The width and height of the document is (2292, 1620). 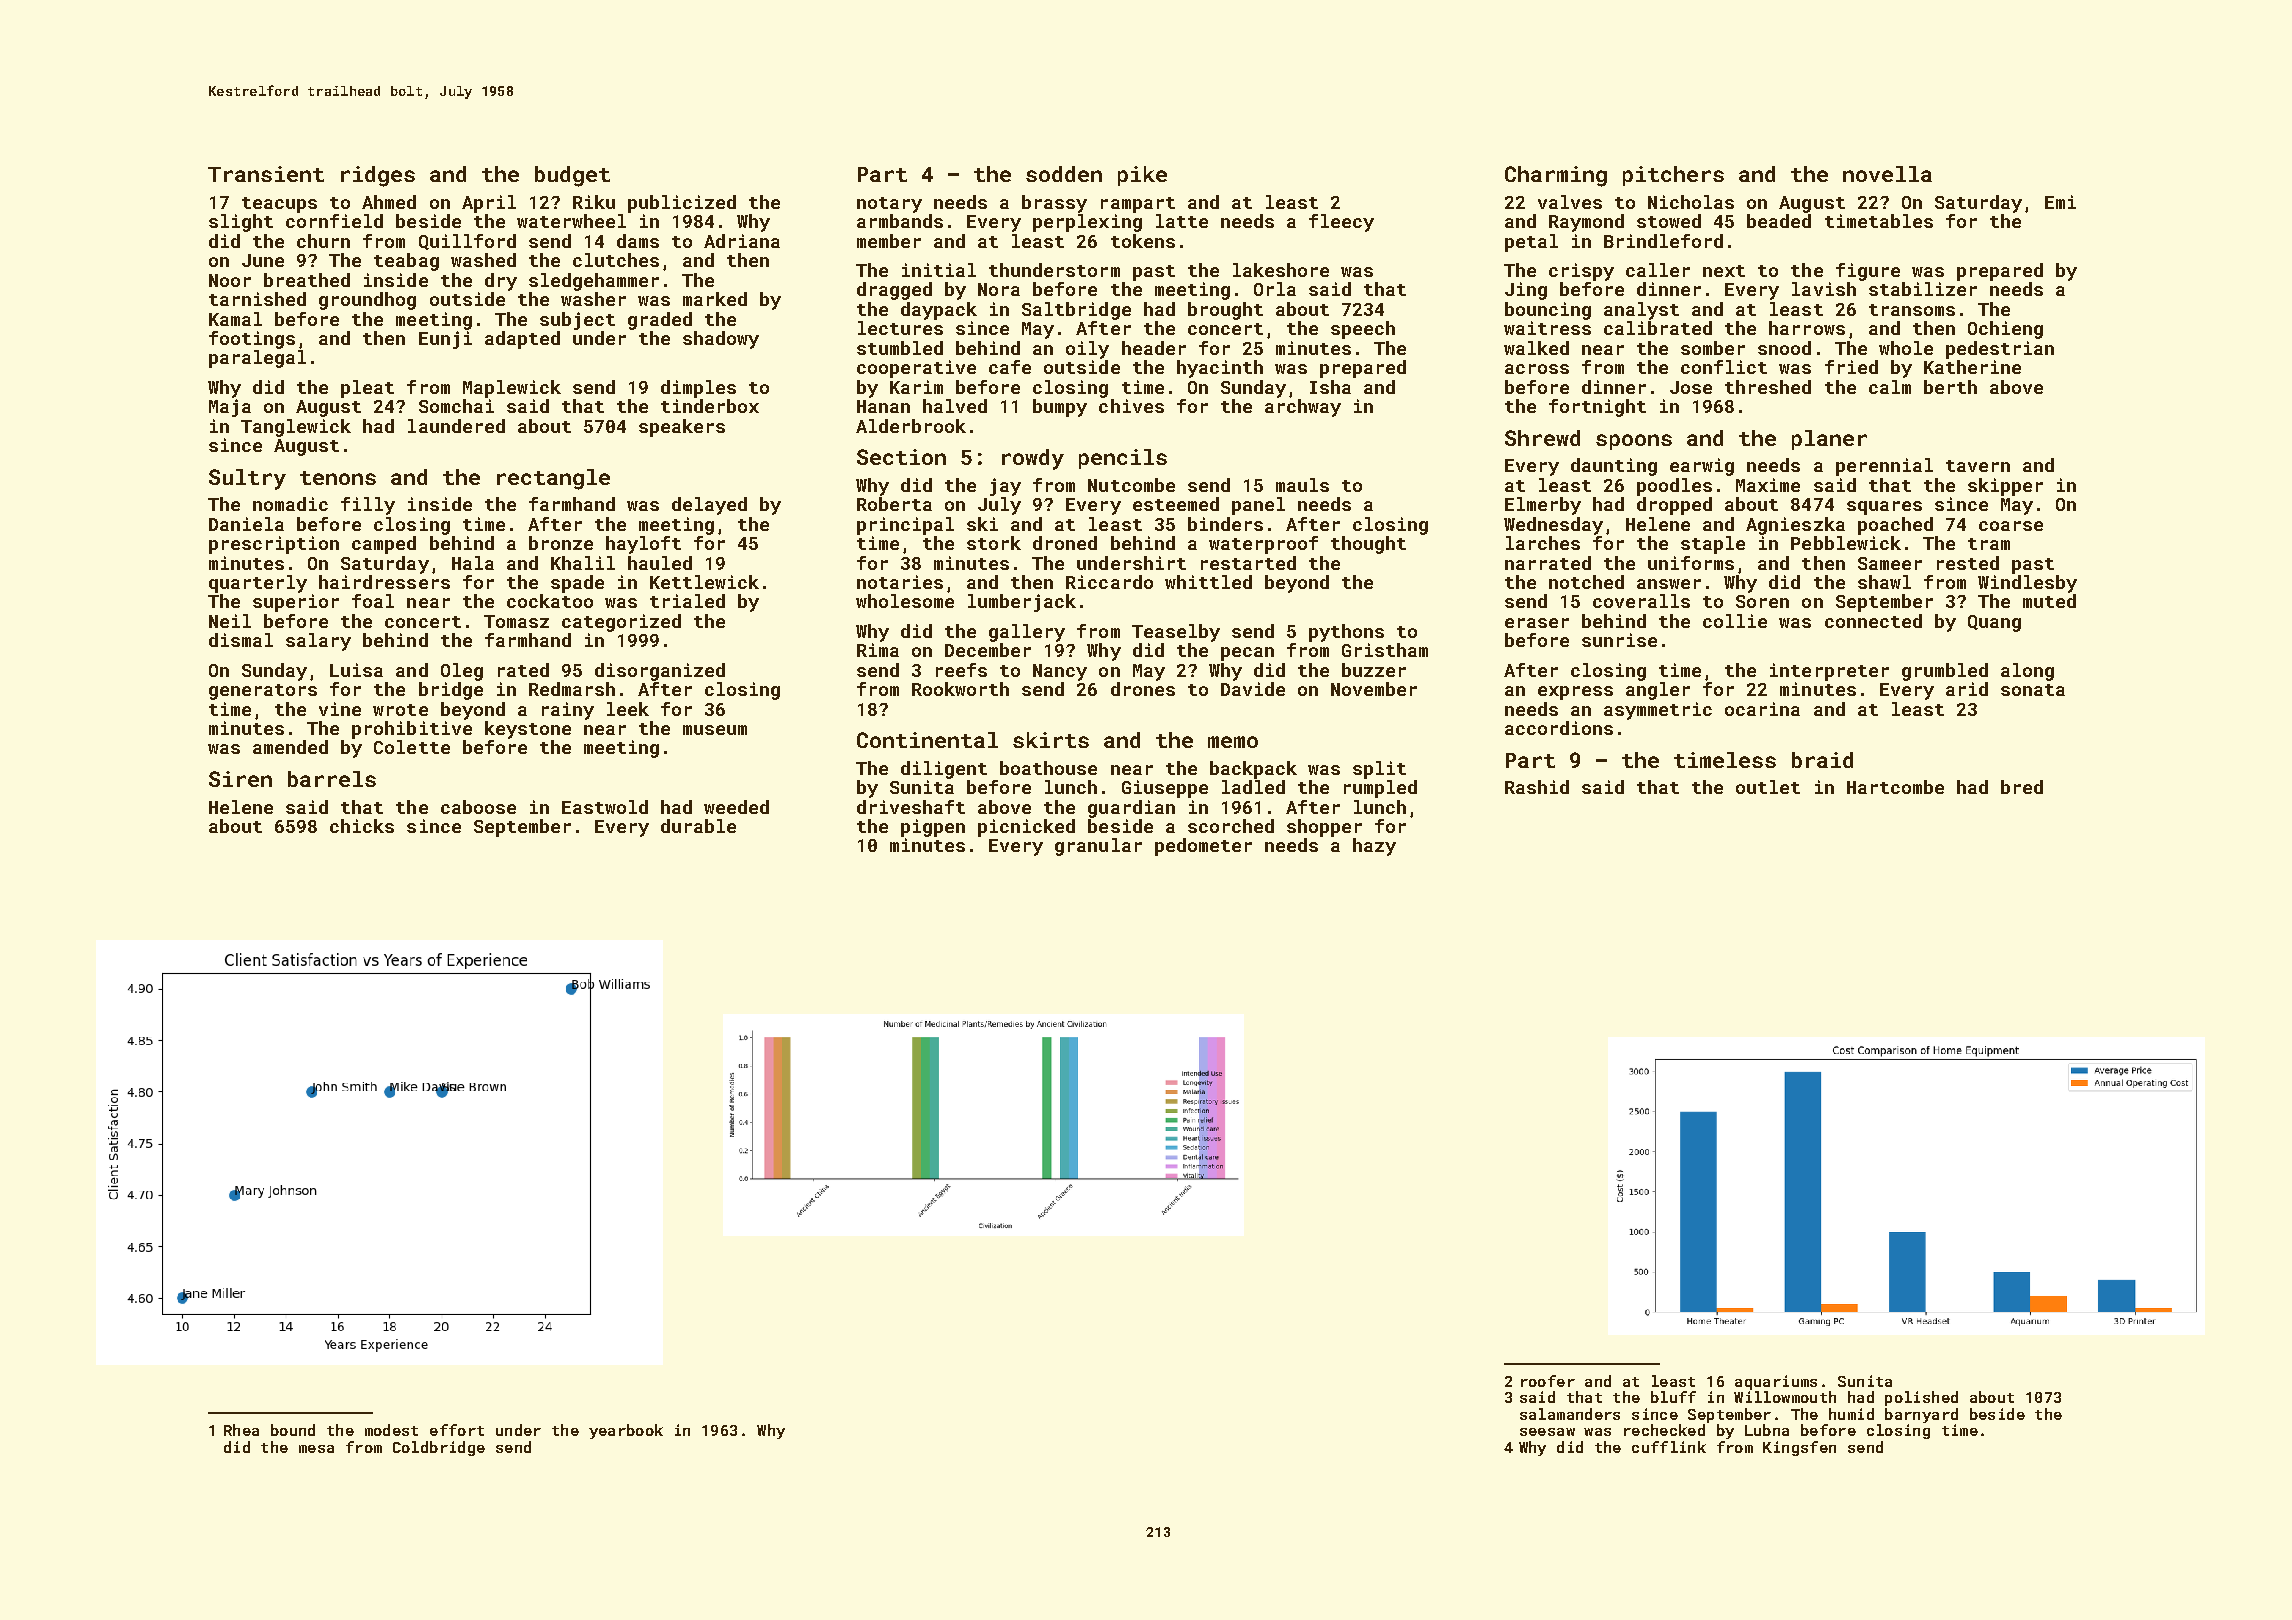 I want to click on Hartcombe, so click(x=1895, y=787).
